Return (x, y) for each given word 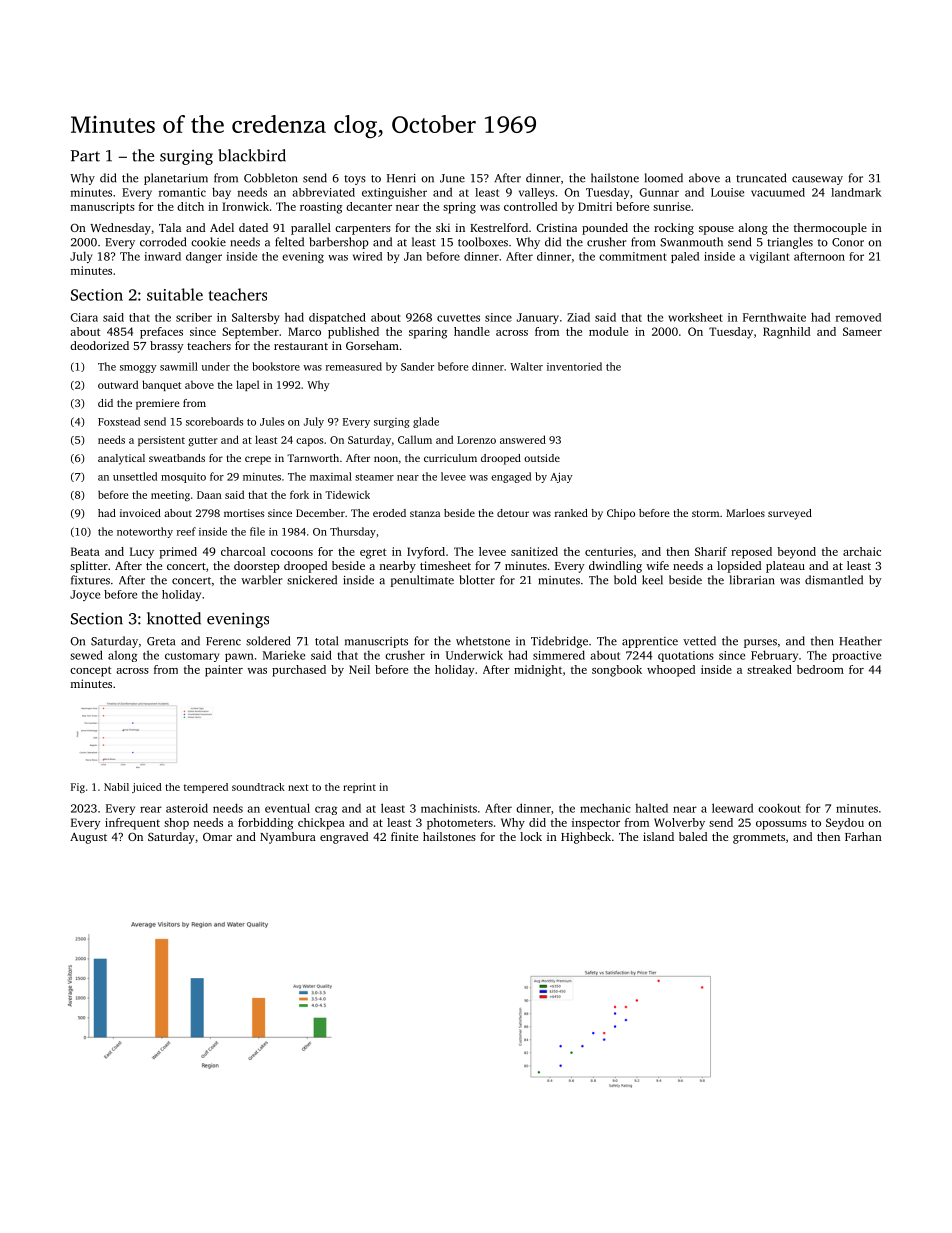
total (326, 641)
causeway (817, 180)
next (298, 787)
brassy (167, 347)
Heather (860, 641)
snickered (312, 580)
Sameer (862, 331)
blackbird (252, 155)
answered (523, 439)
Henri (401, 178)
